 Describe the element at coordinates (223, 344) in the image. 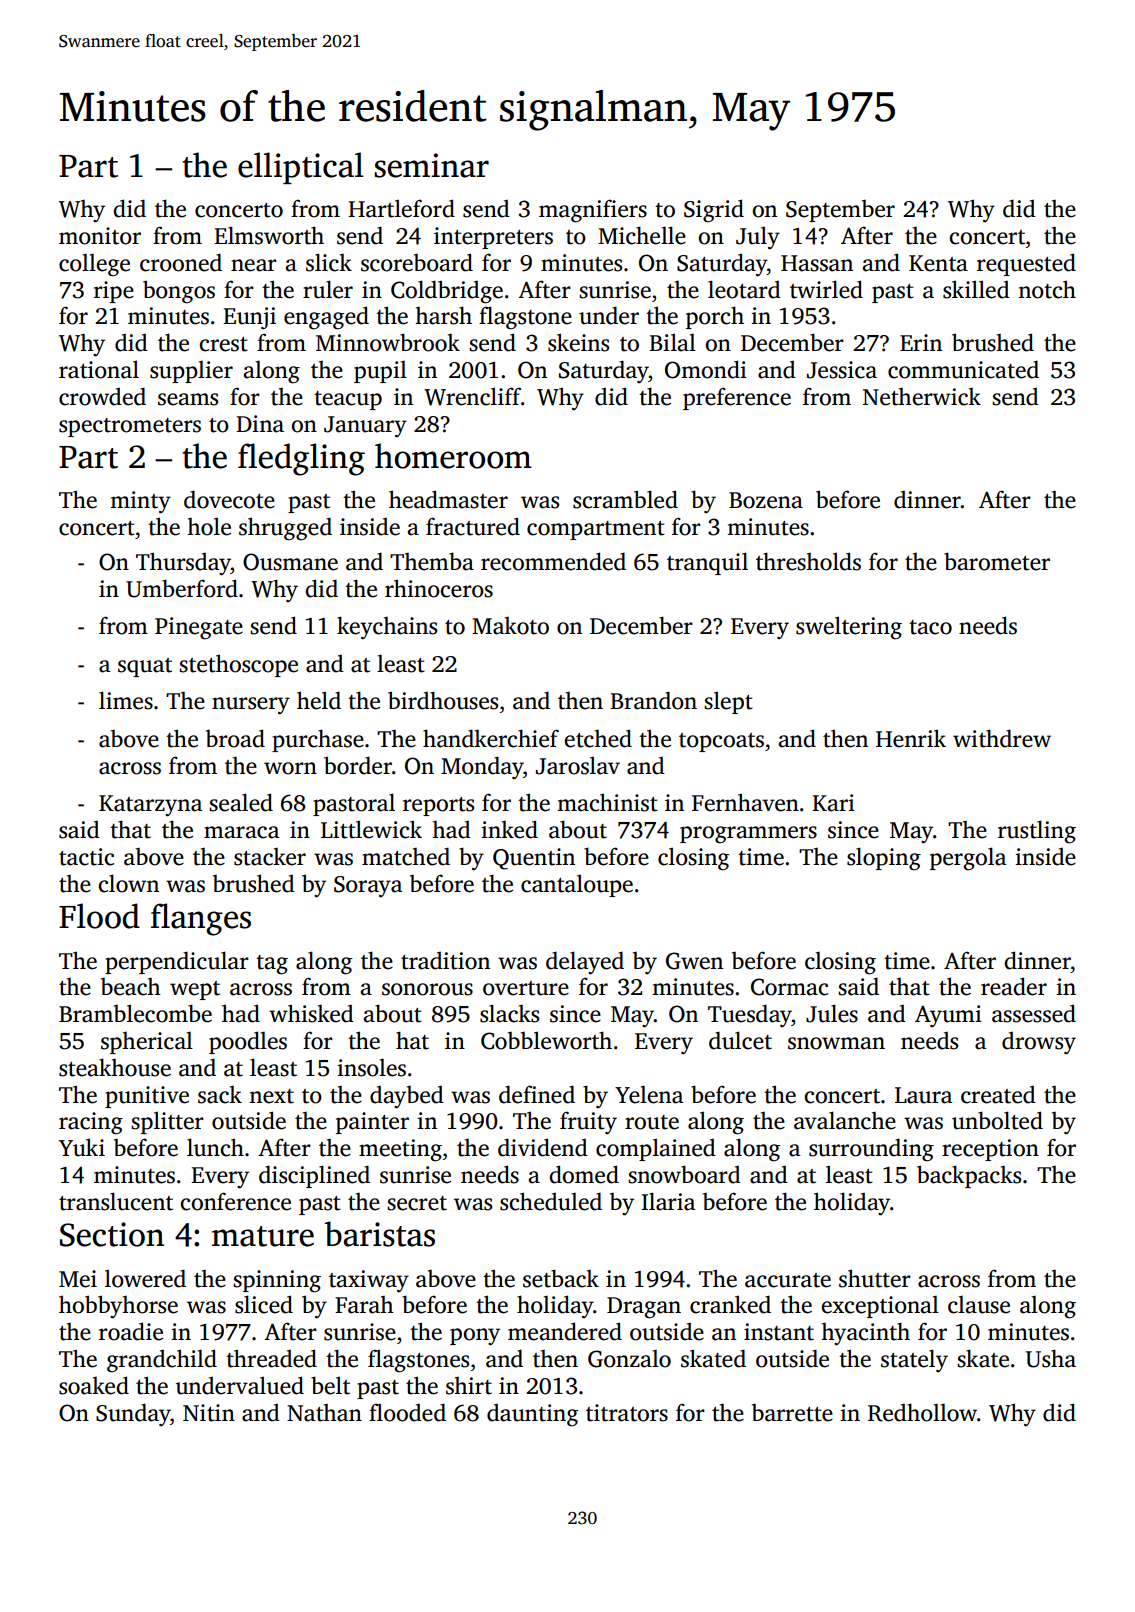

I see `crest` at that location.
